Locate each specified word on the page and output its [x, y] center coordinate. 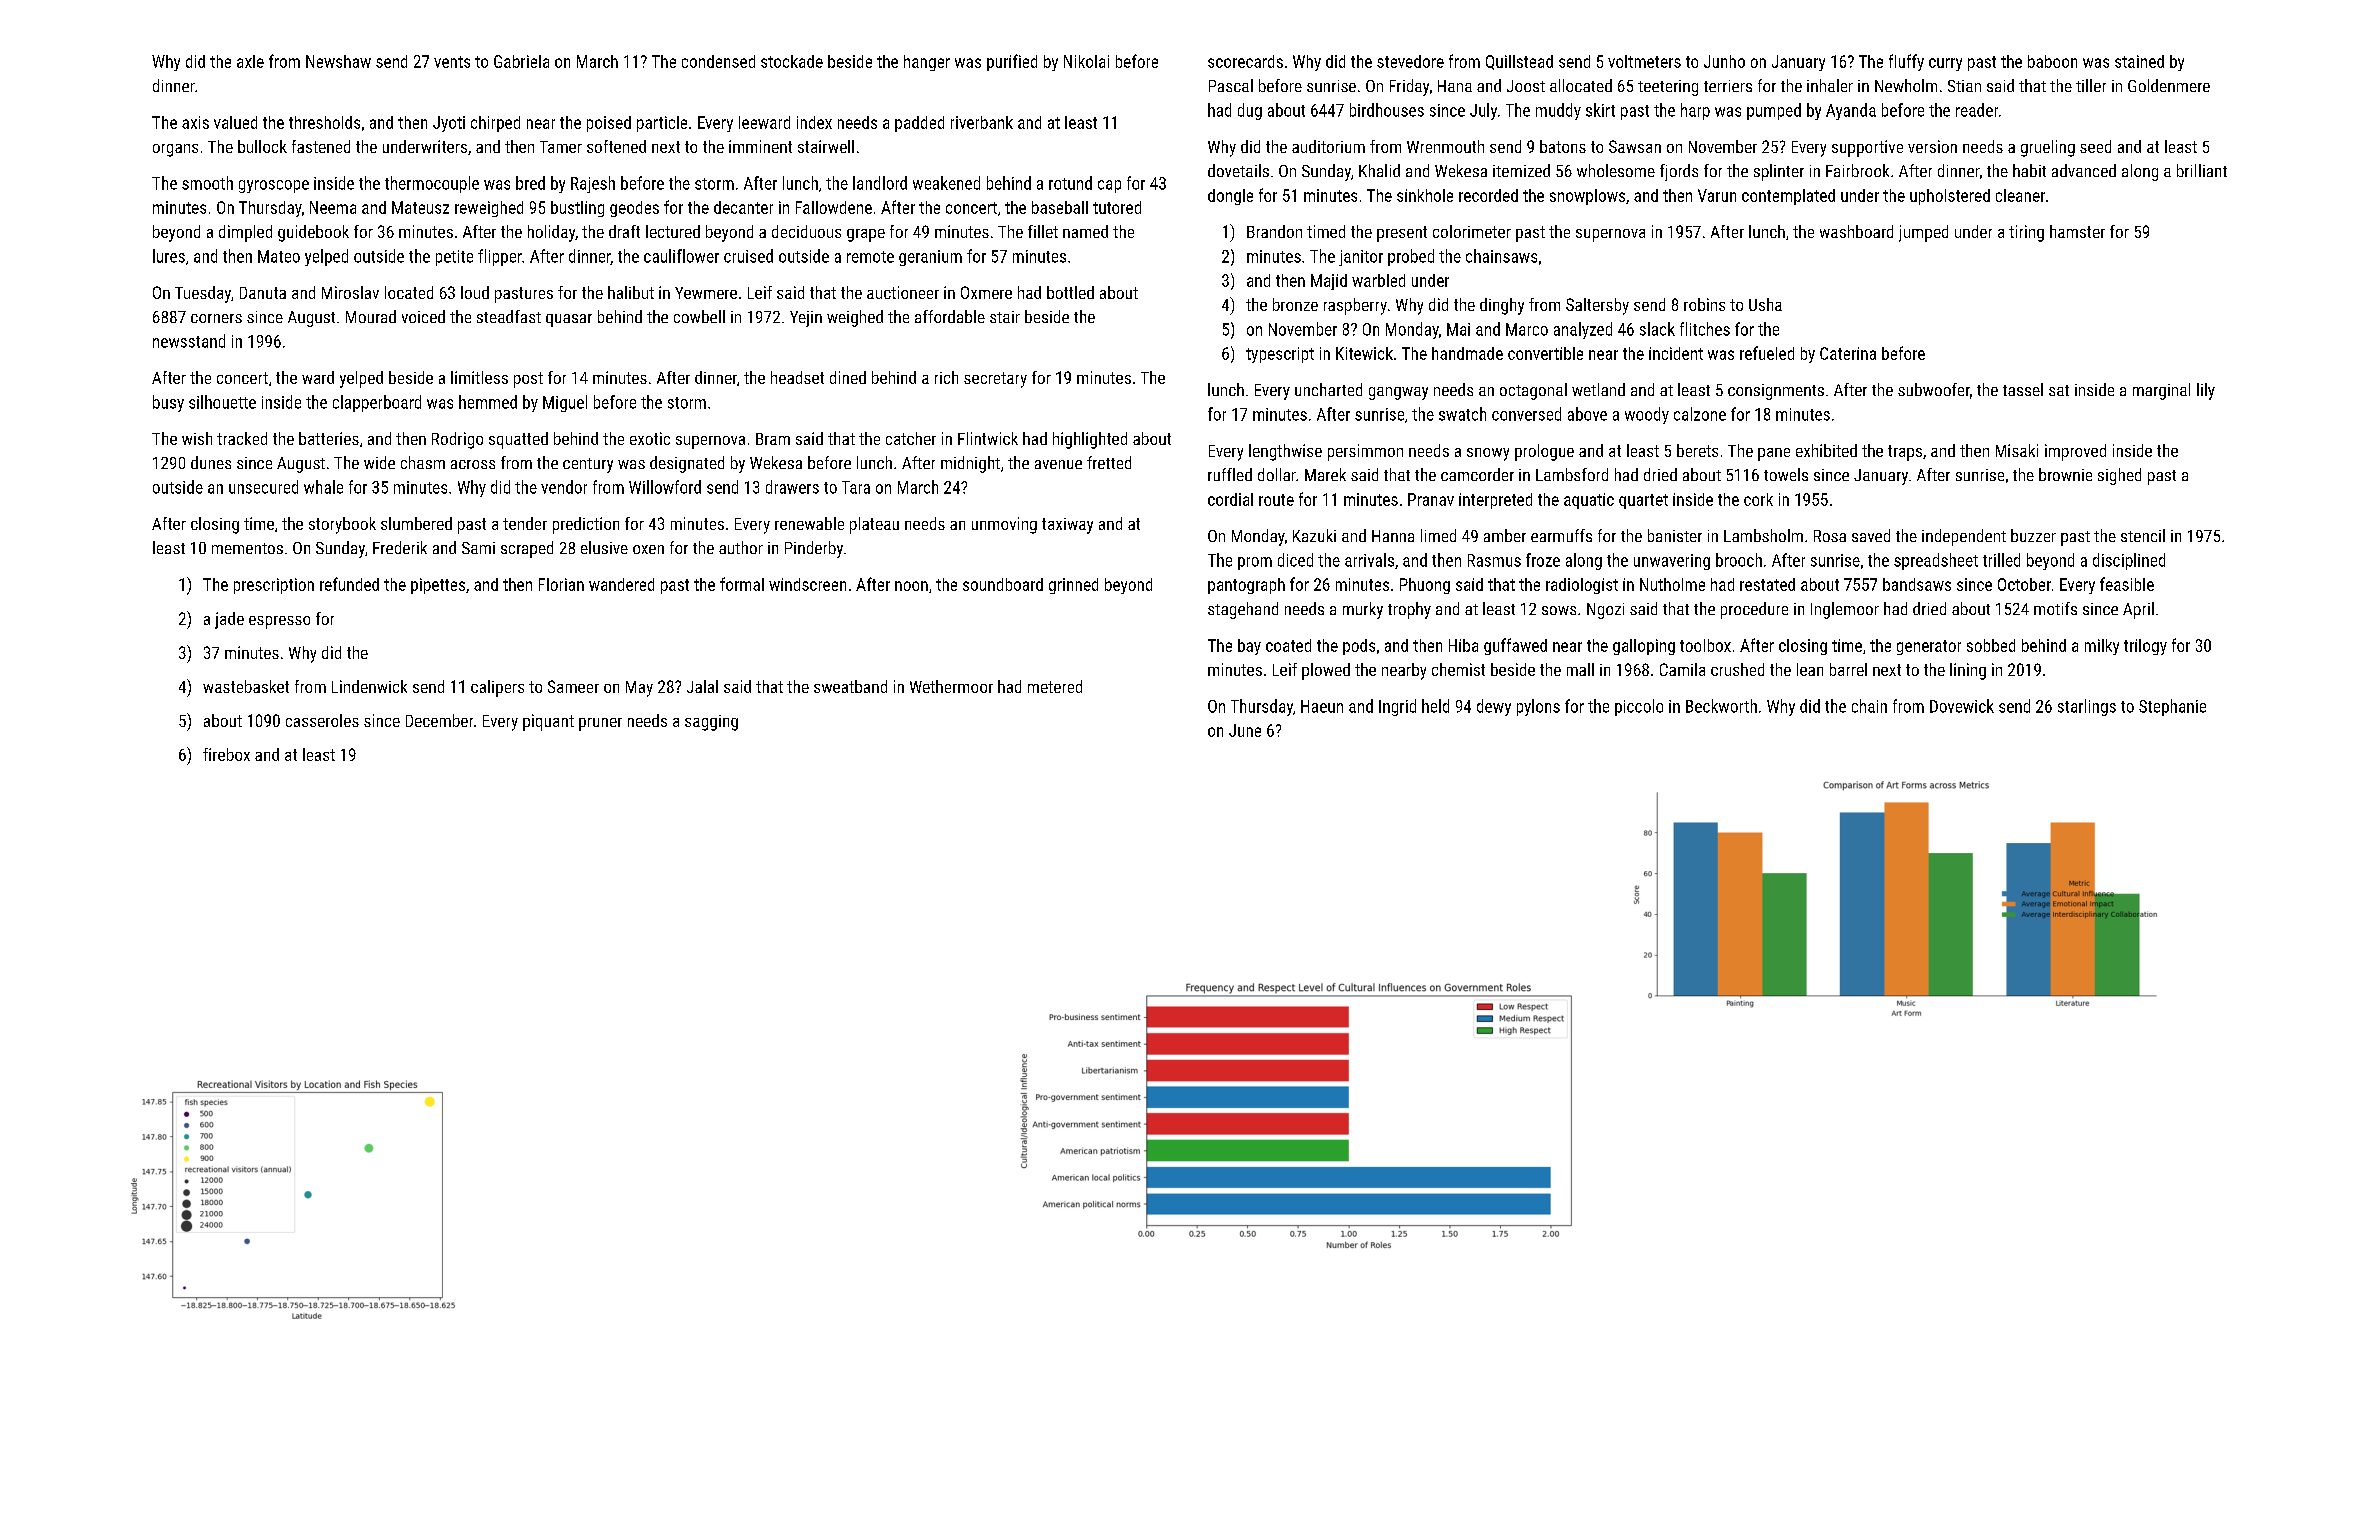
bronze [1295, 304]
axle [250, 61]
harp [1695, 111]
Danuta [263, 293]
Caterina [1848, 353]
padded [919, 124]
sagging [711, 723]
